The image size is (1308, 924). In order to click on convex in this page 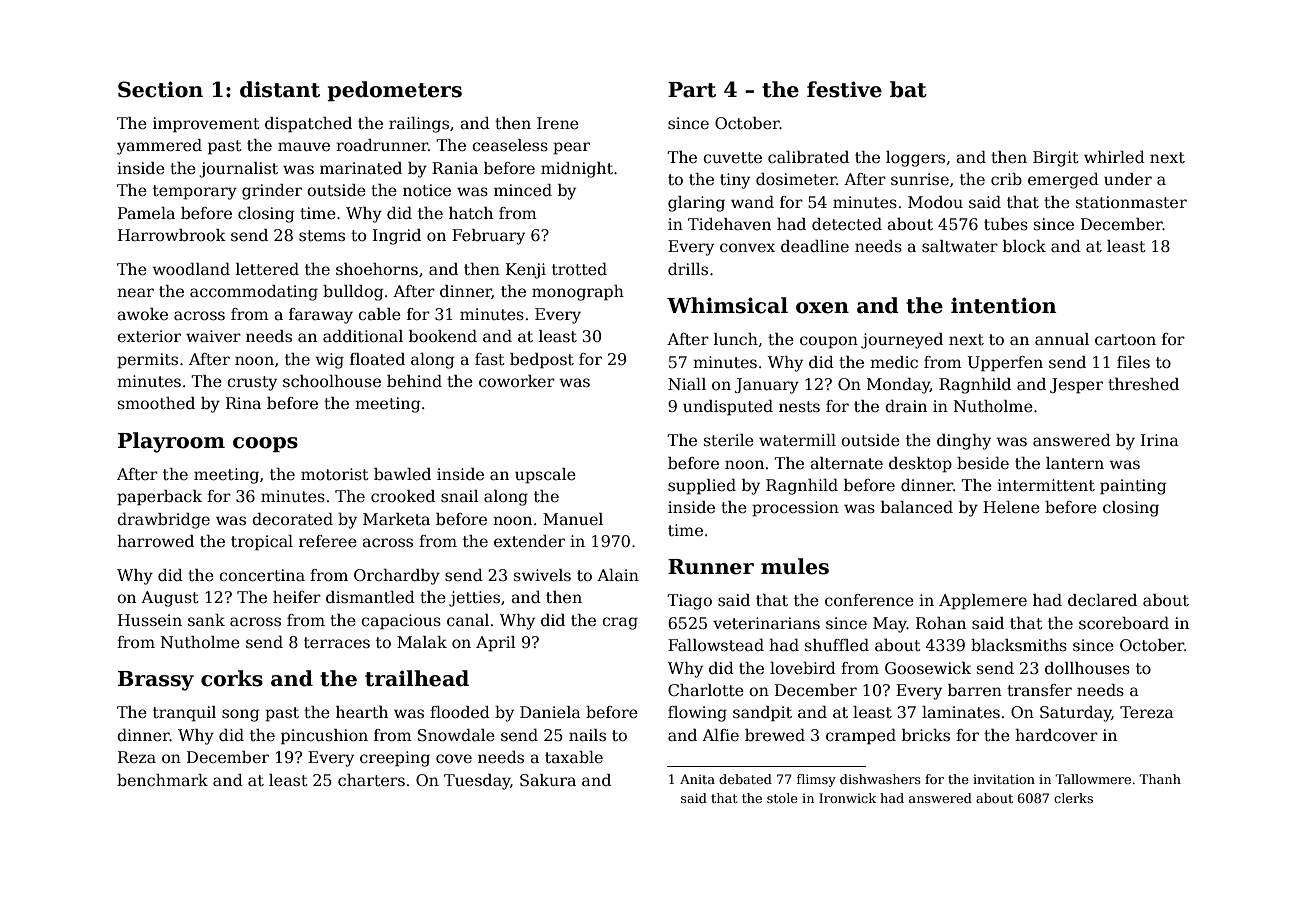, I will do `click(747, 247)`.
